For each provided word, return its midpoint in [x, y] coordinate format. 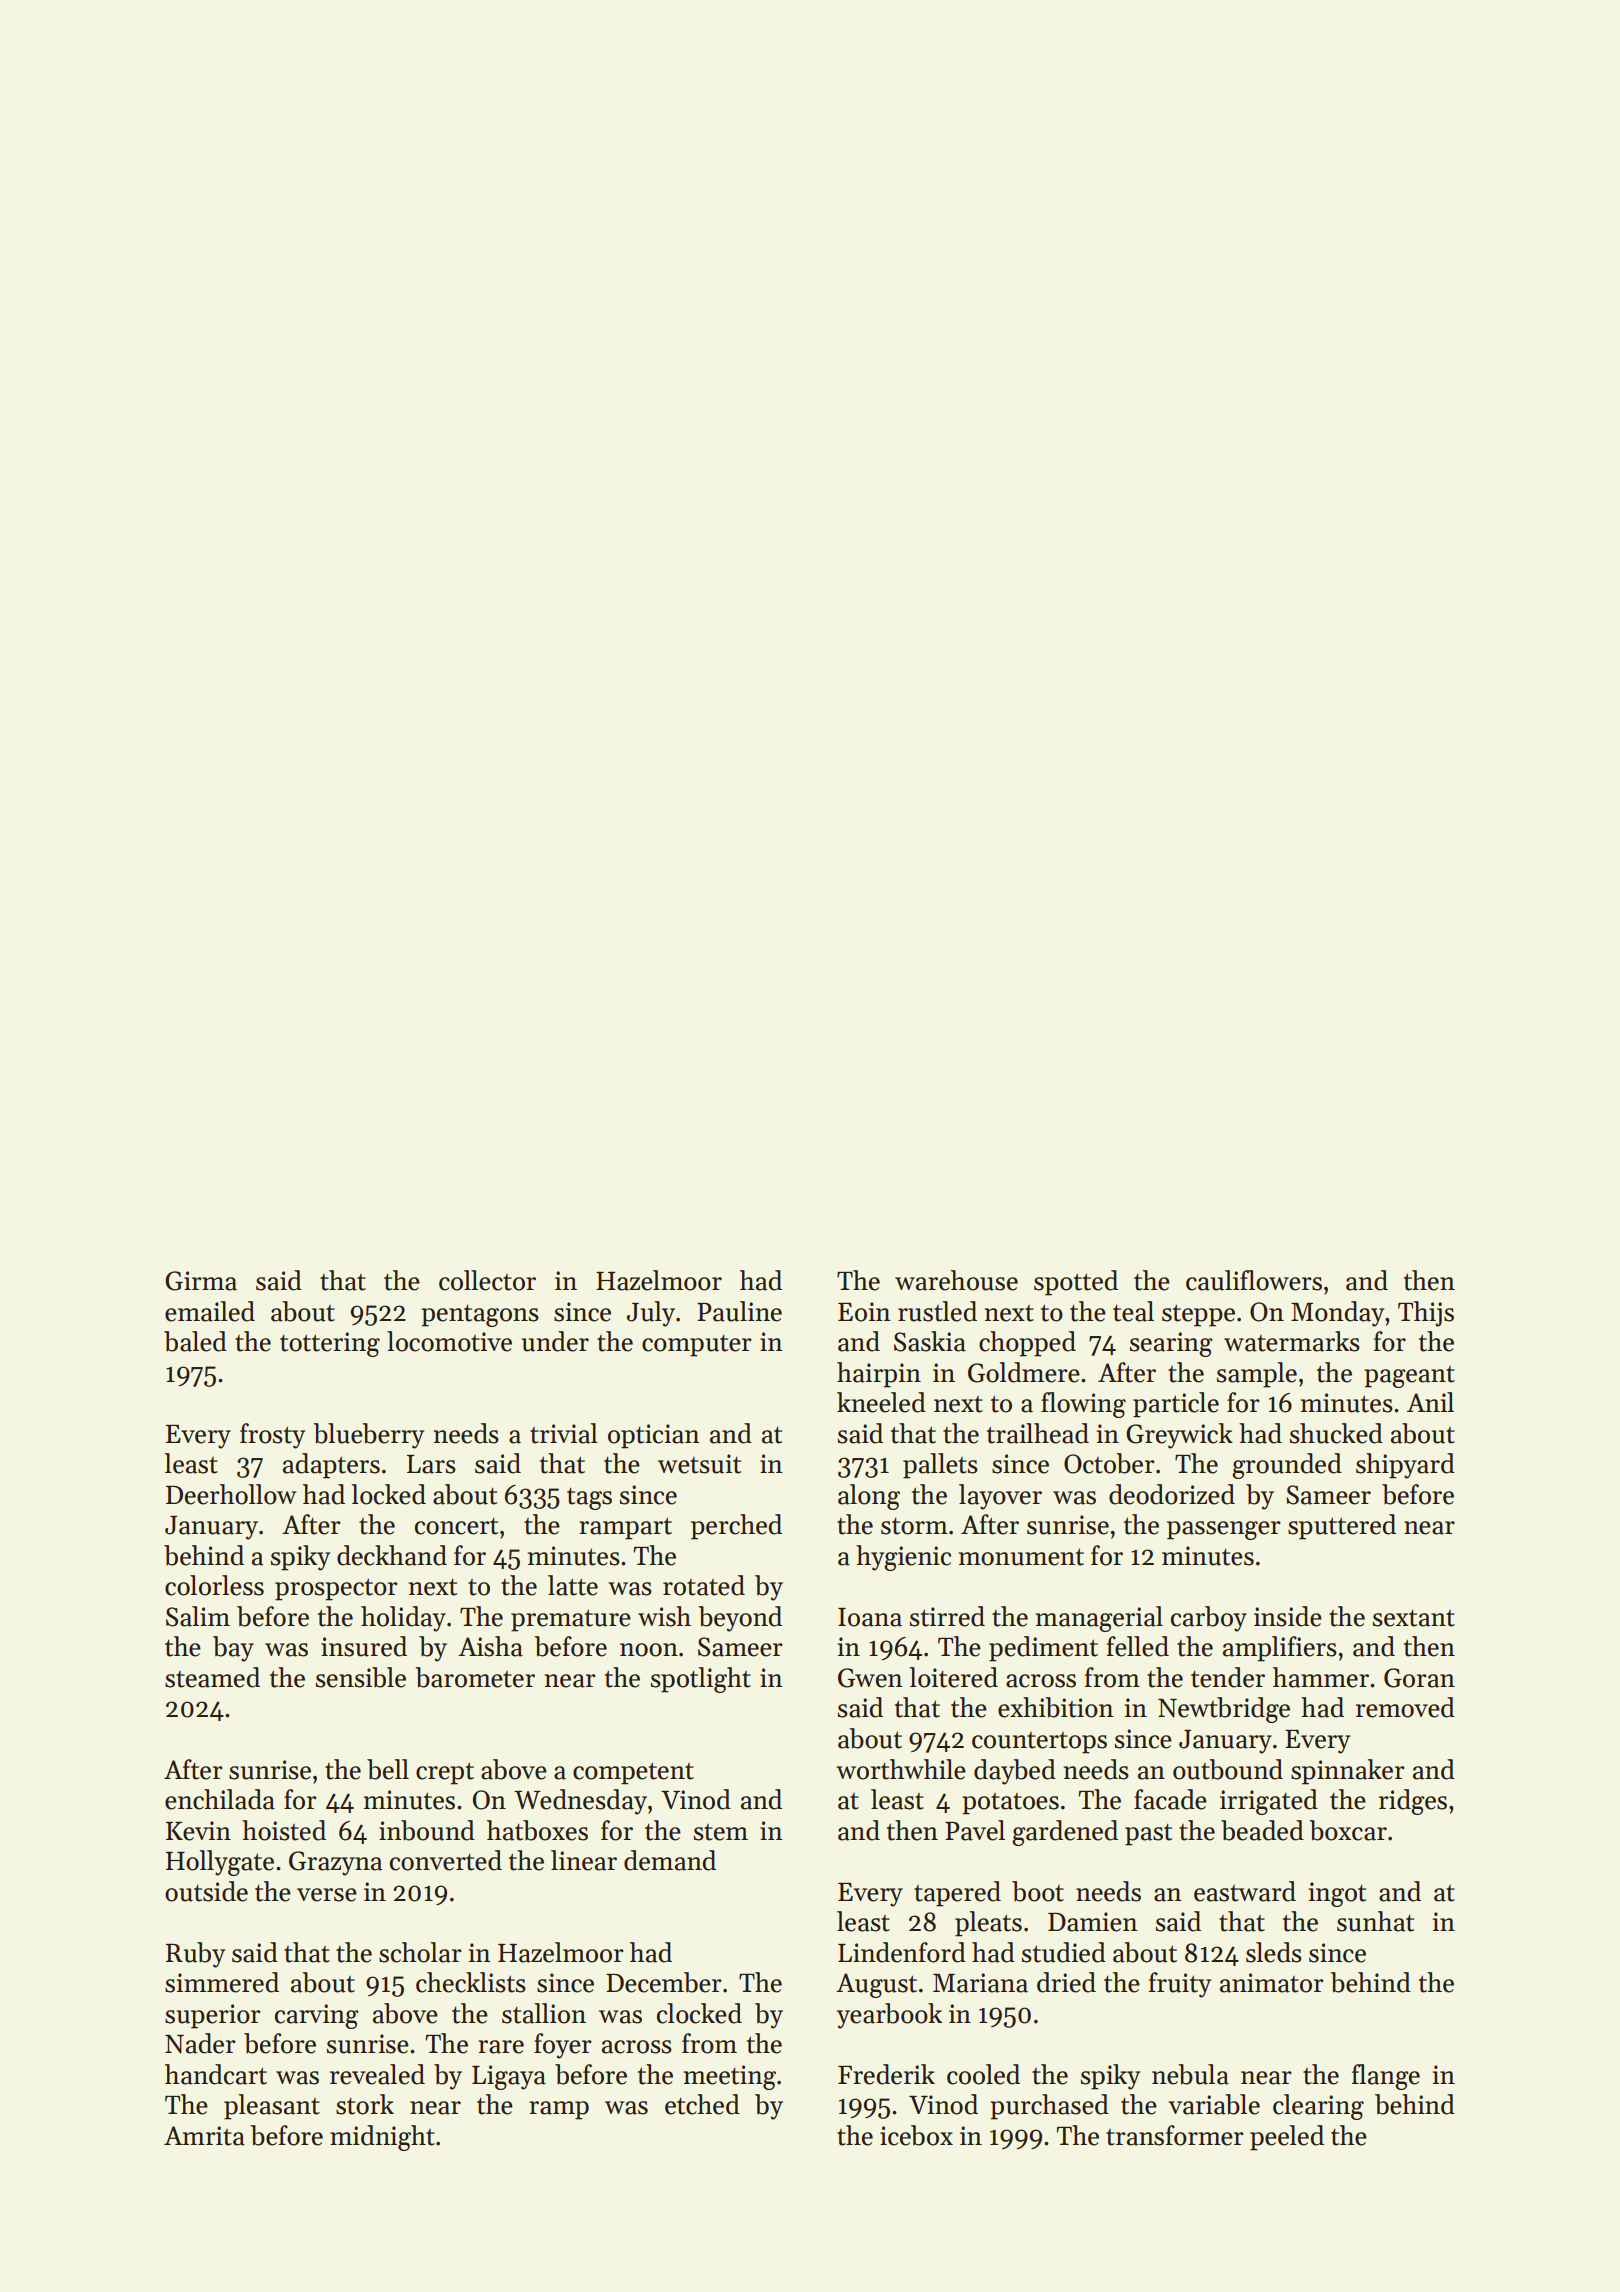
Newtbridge [1224, 1710]
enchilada [220, 1799]
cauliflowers [1254, 1280]
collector [487, 1280]
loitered [953, 1677]
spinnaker [1348, 1772]
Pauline [739, 1311]
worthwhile [901, 1769]
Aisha [490, 1646]
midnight [382, 2138]
